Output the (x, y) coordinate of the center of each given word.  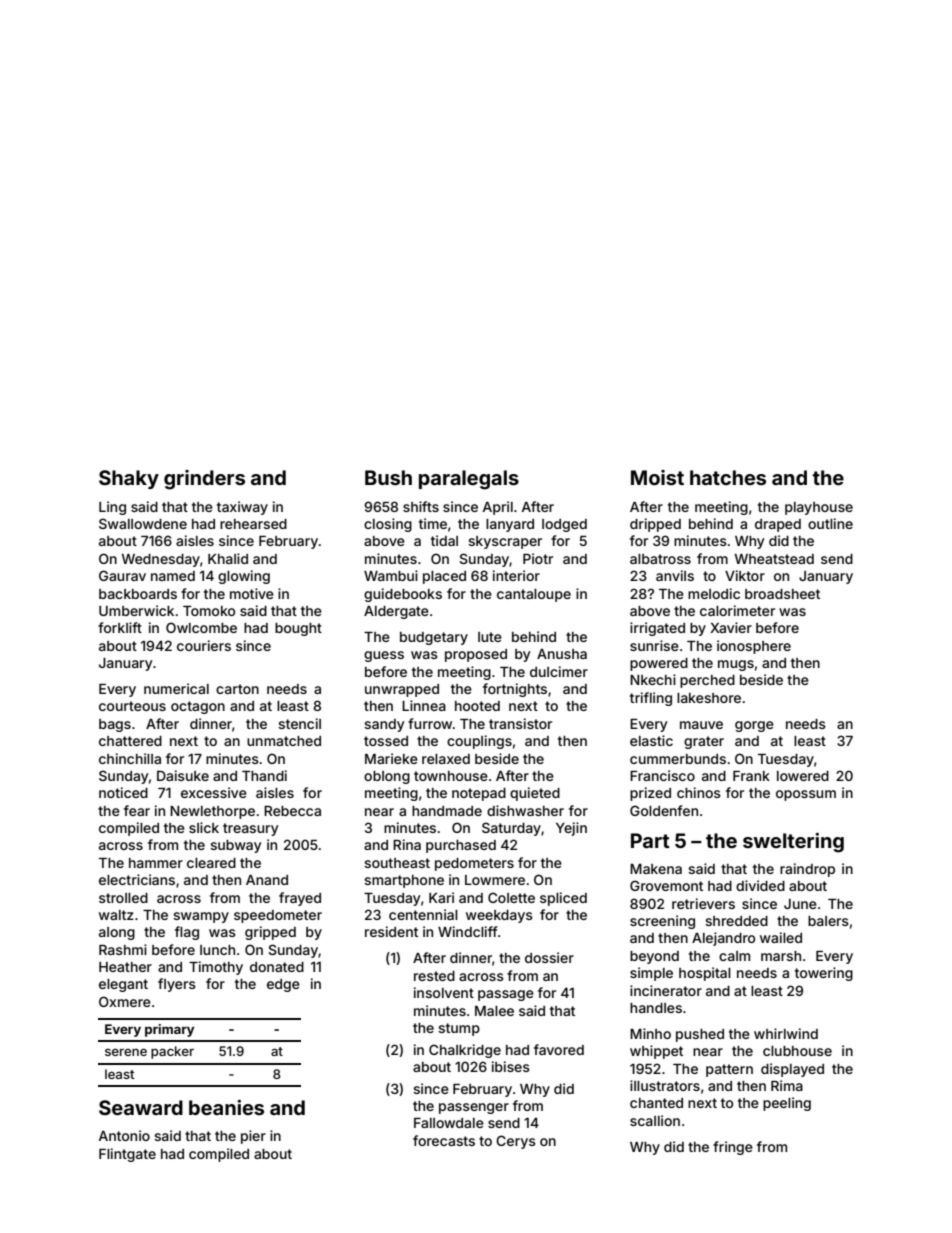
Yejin (571, 829)
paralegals (469, 480)
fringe (733, 1148)
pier (253, 1137)
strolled (123, 898)
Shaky (129, 479)
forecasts (444, 1140)
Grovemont (666, 885)
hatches (728, 477)
